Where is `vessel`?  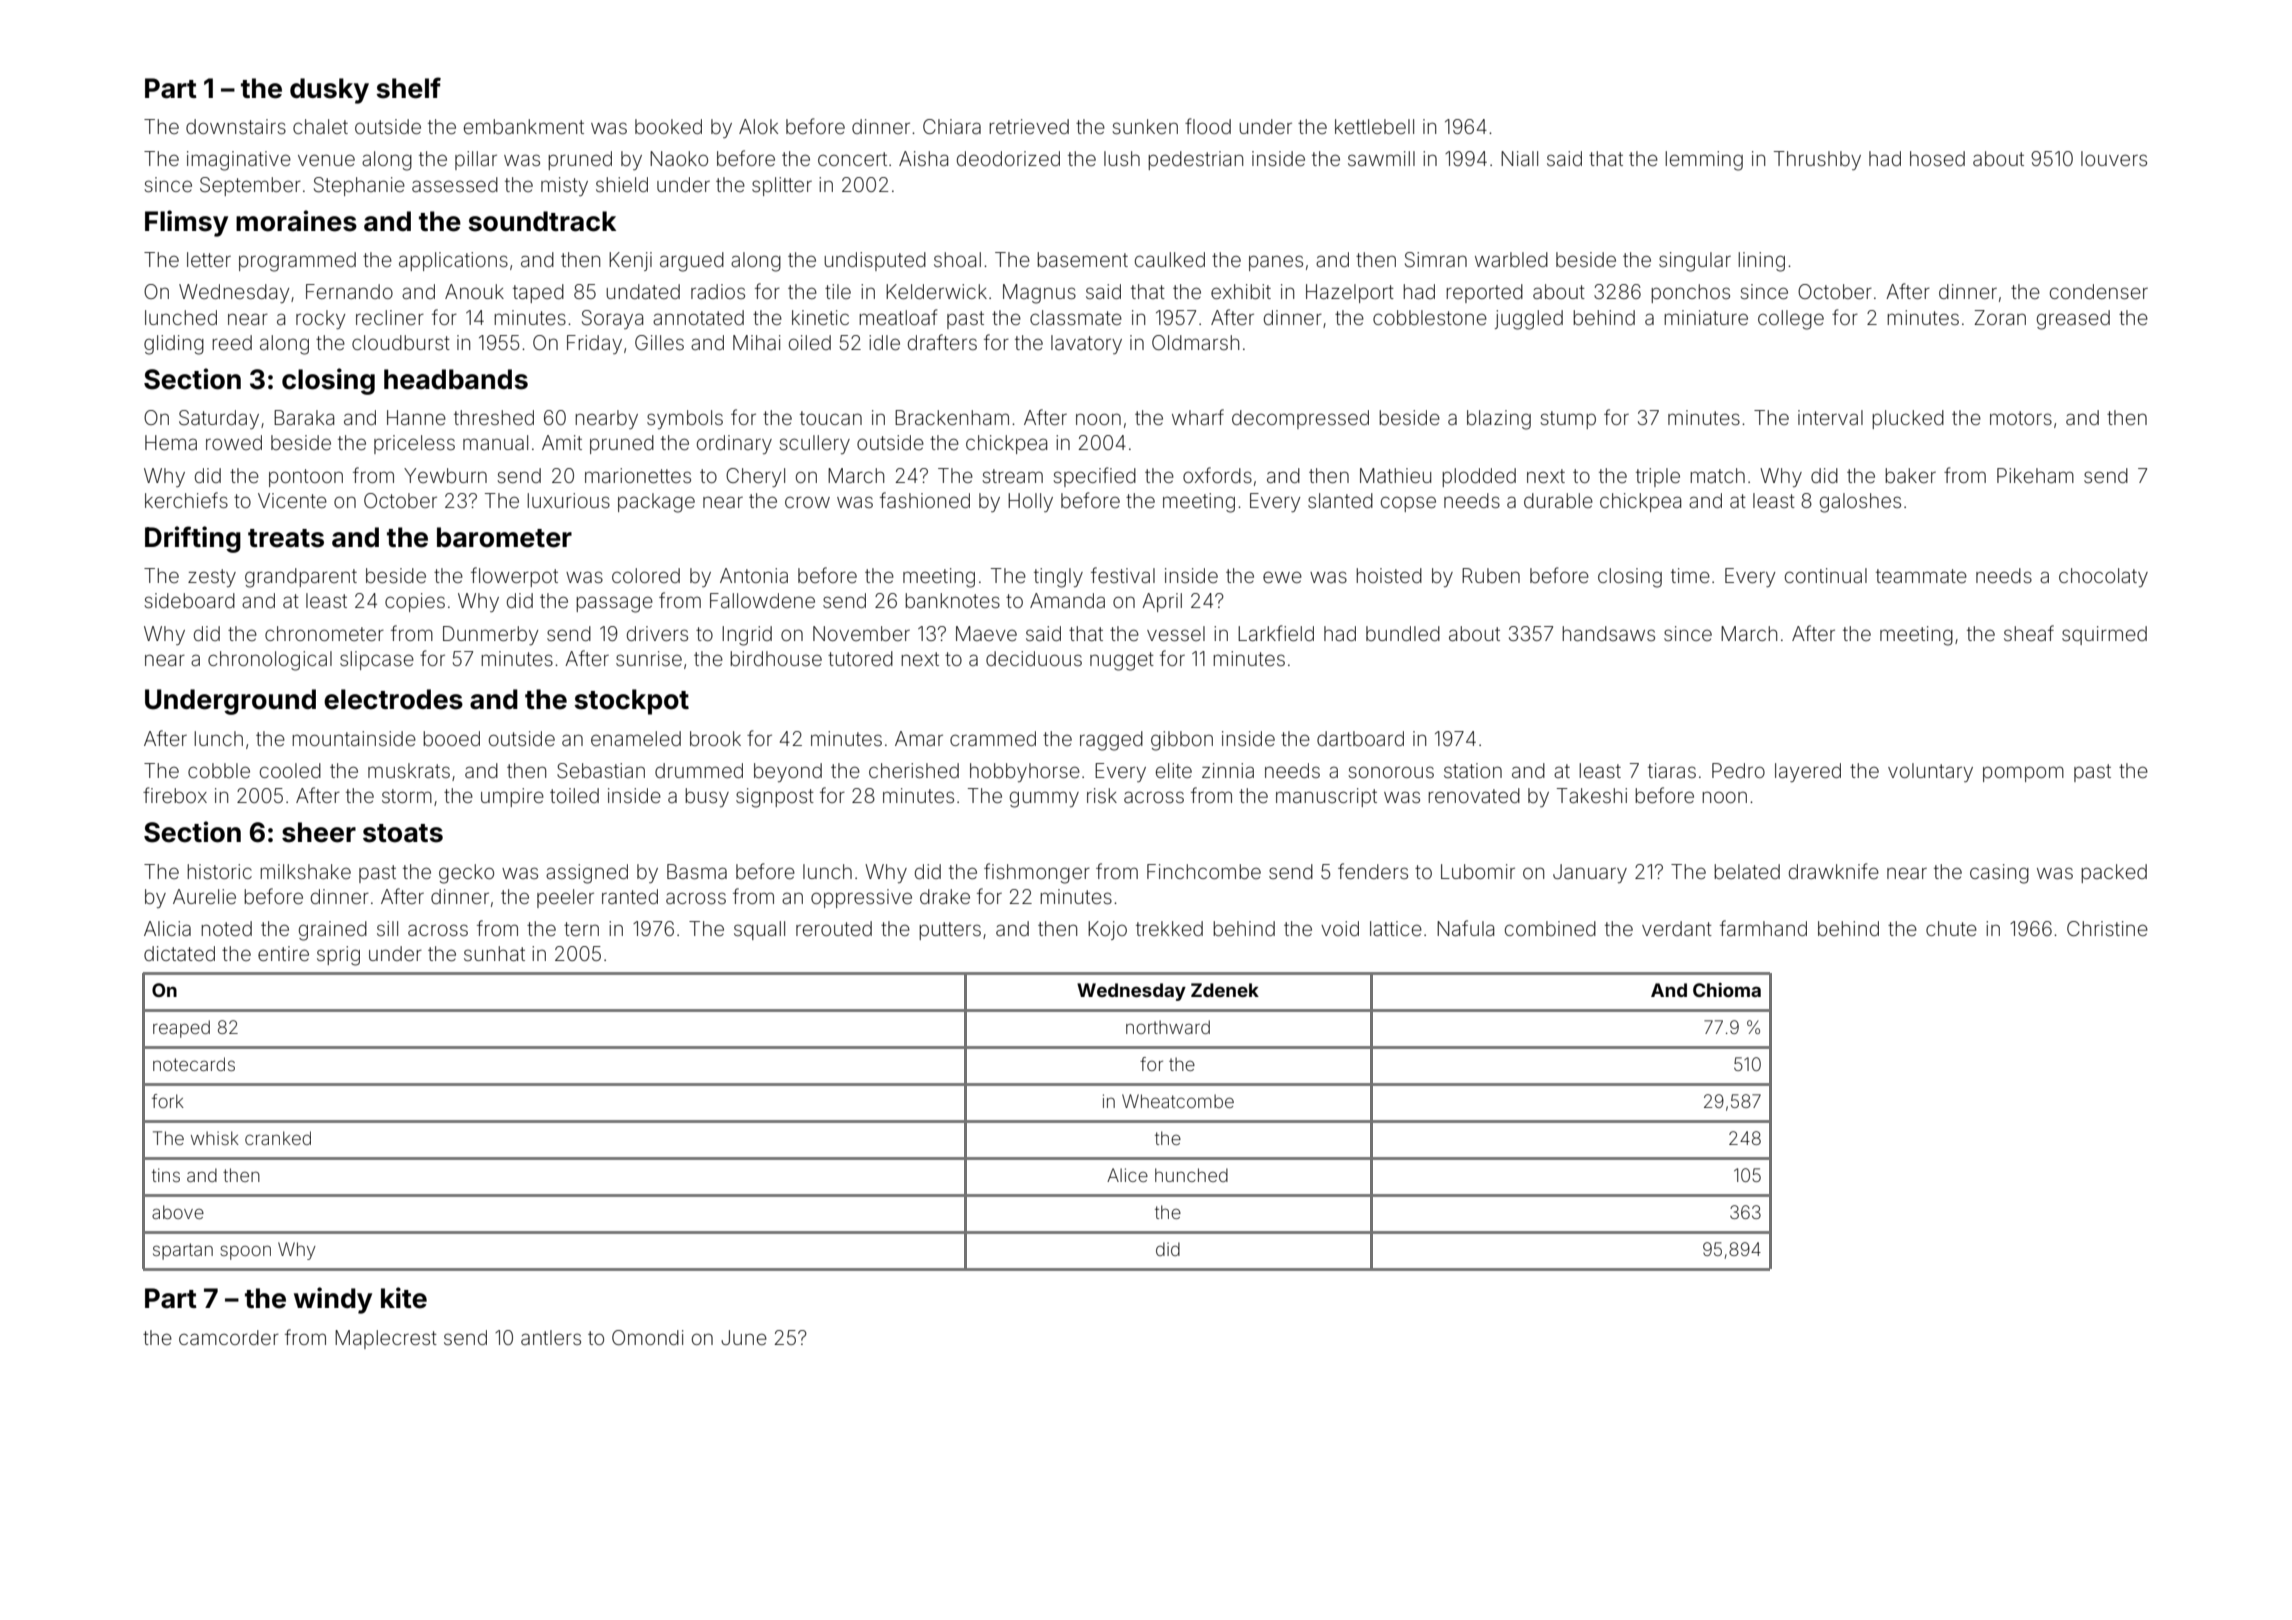 vessel is located at coordinates (1176, 633).
